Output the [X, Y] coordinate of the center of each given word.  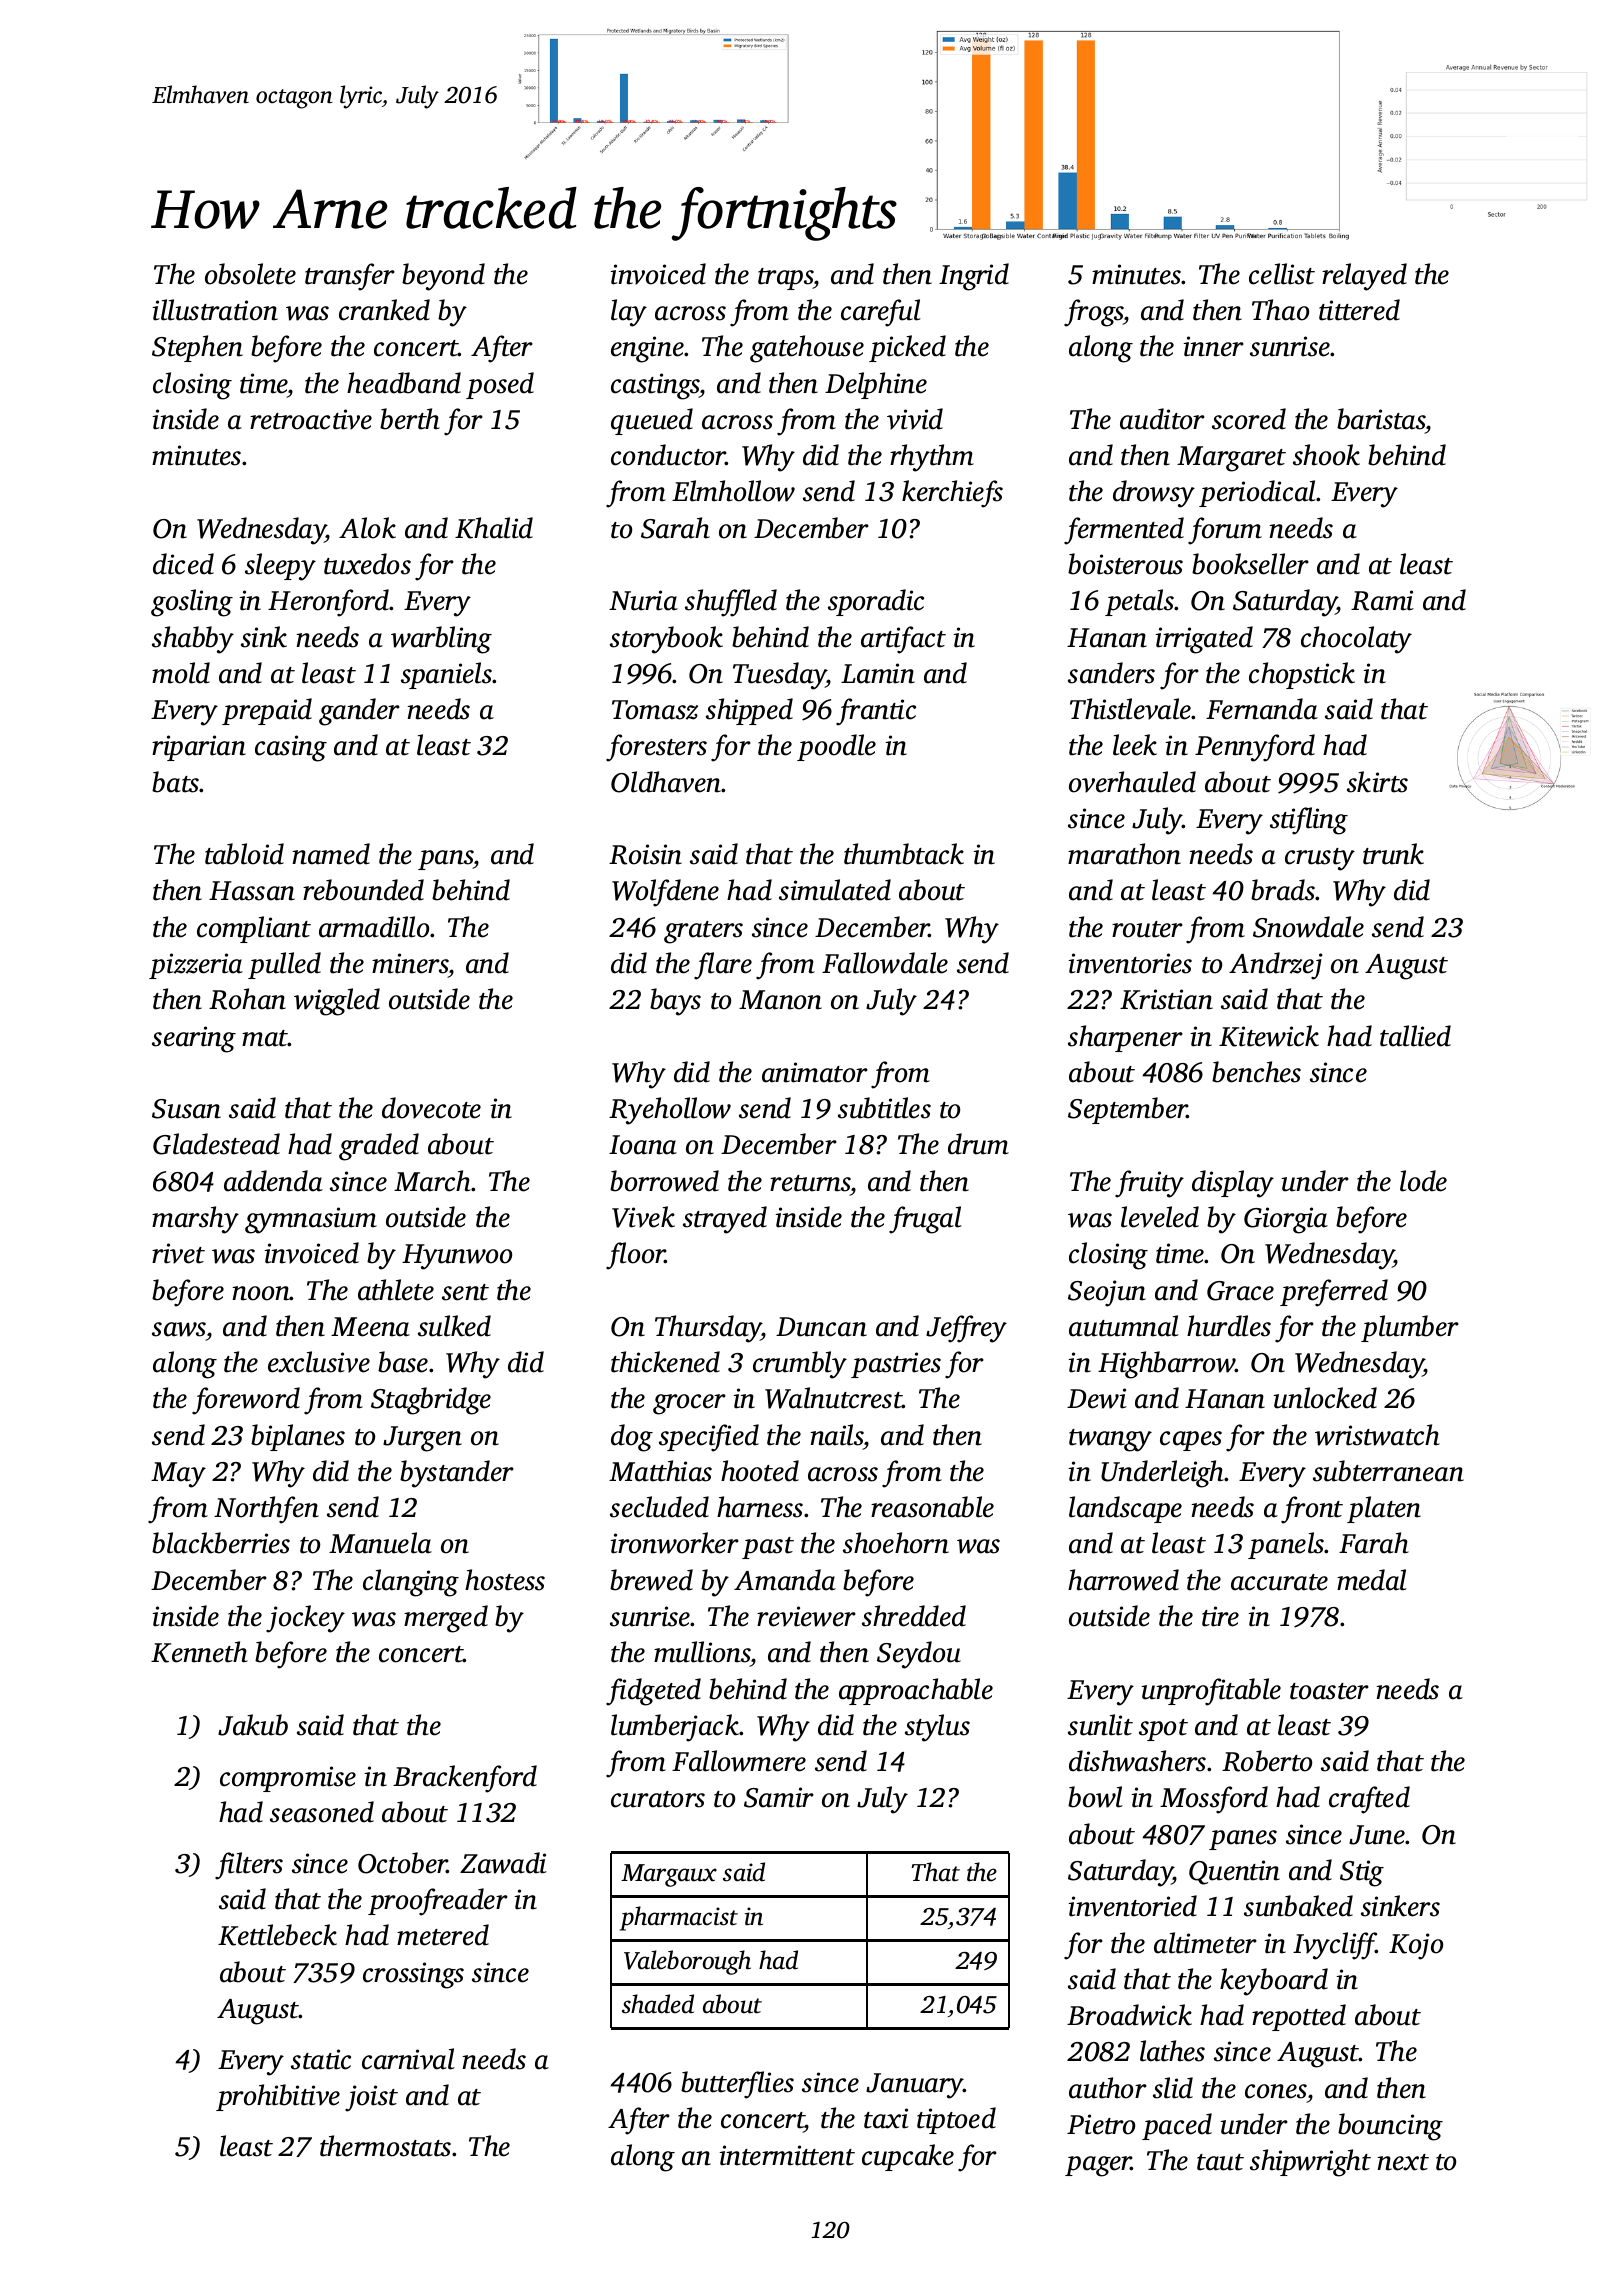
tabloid [244, 854]
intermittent [787, 2155]
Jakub [253, 1725]
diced [183, 564]
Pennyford [1255, 748]
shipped [749, 711]
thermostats [385, 2146]
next [1403, 2162]
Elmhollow [733, 491]
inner [1214, 346]
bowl [1095, 1797]
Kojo [1416, 1946]
